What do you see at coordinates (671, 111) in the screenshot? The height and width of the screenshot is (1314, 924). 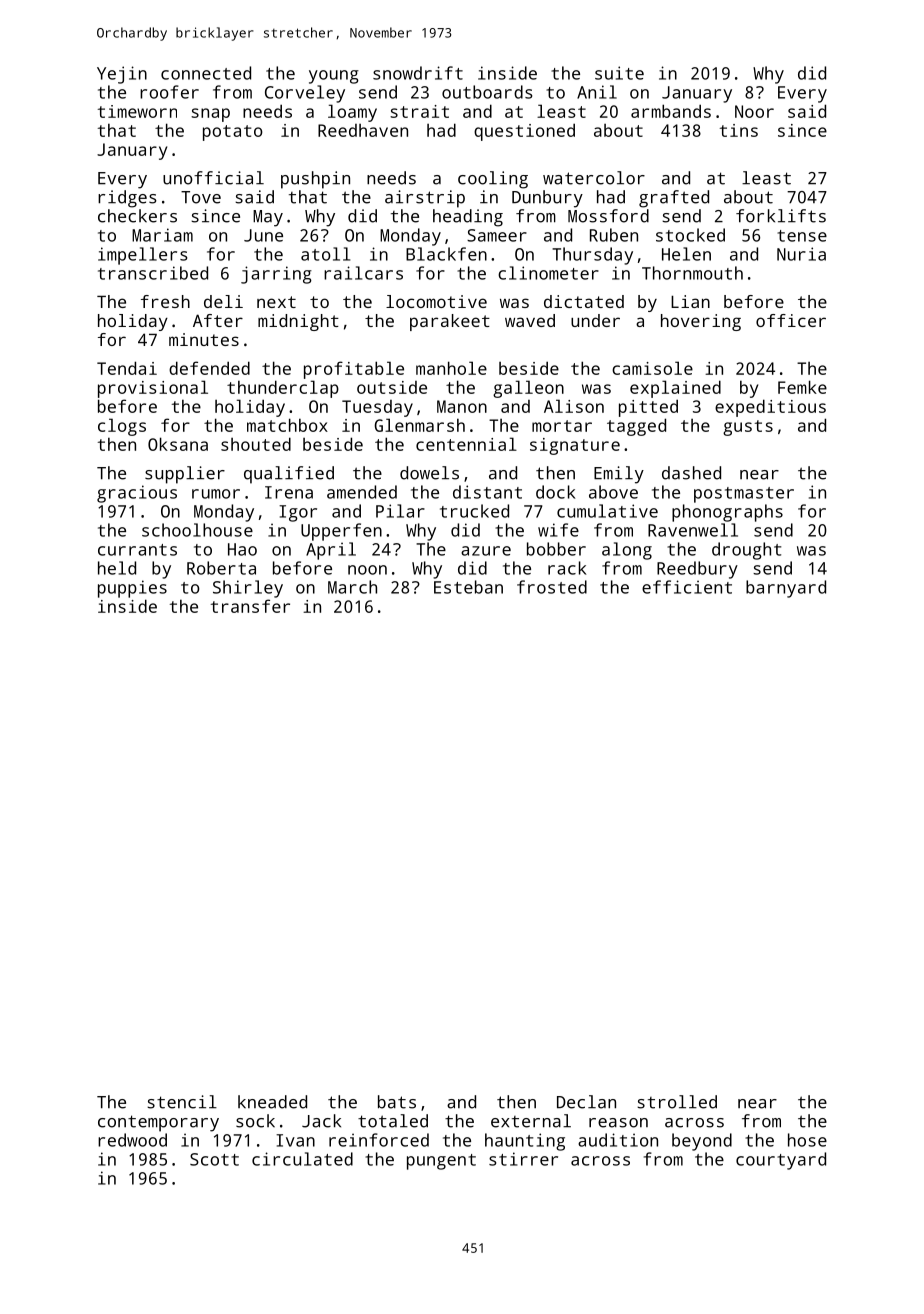 I see `armbands` at bounding box center [671, 111].
